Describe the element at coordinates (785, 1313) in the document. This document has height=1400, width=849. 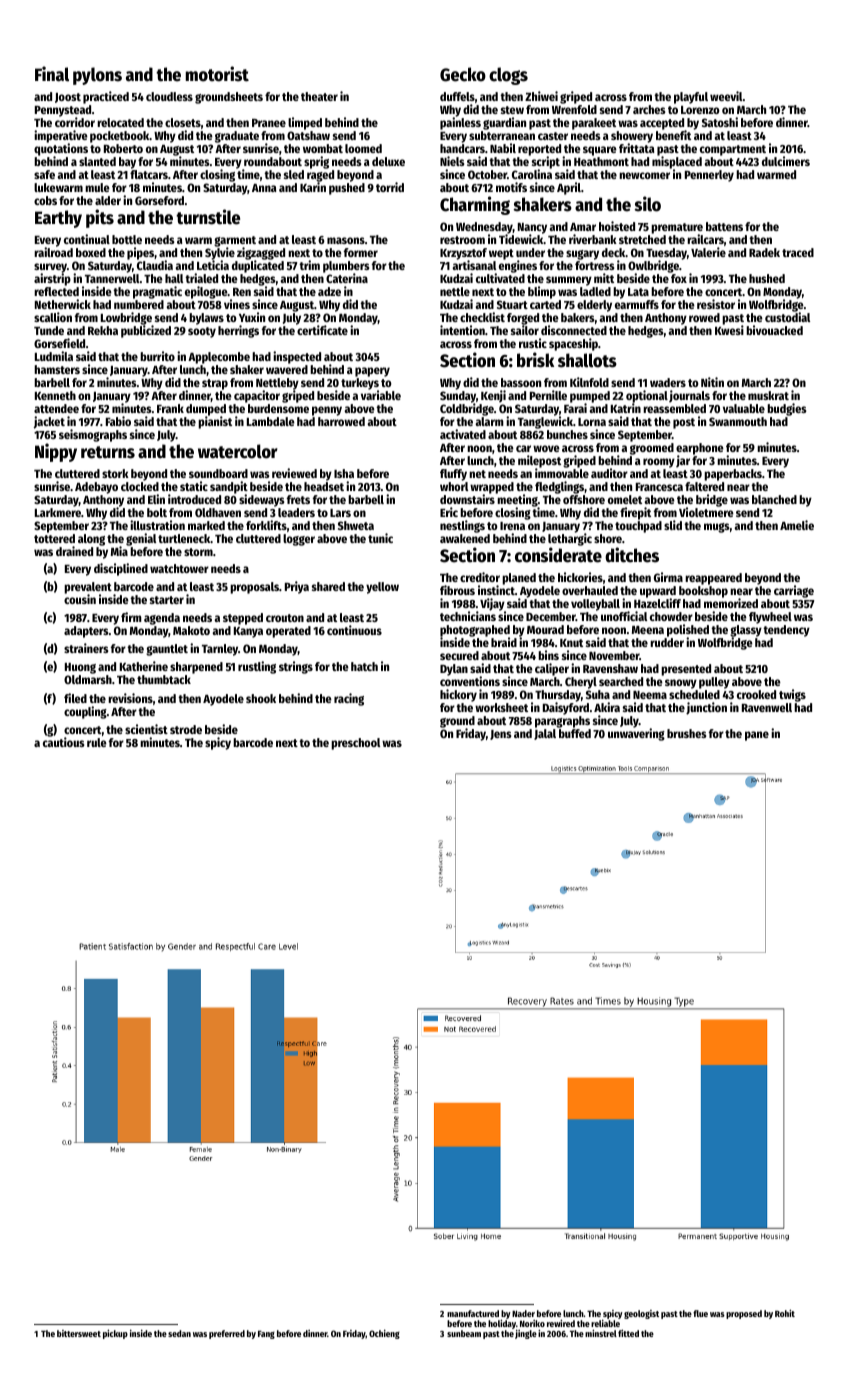
I see `Rohit` at that location.
